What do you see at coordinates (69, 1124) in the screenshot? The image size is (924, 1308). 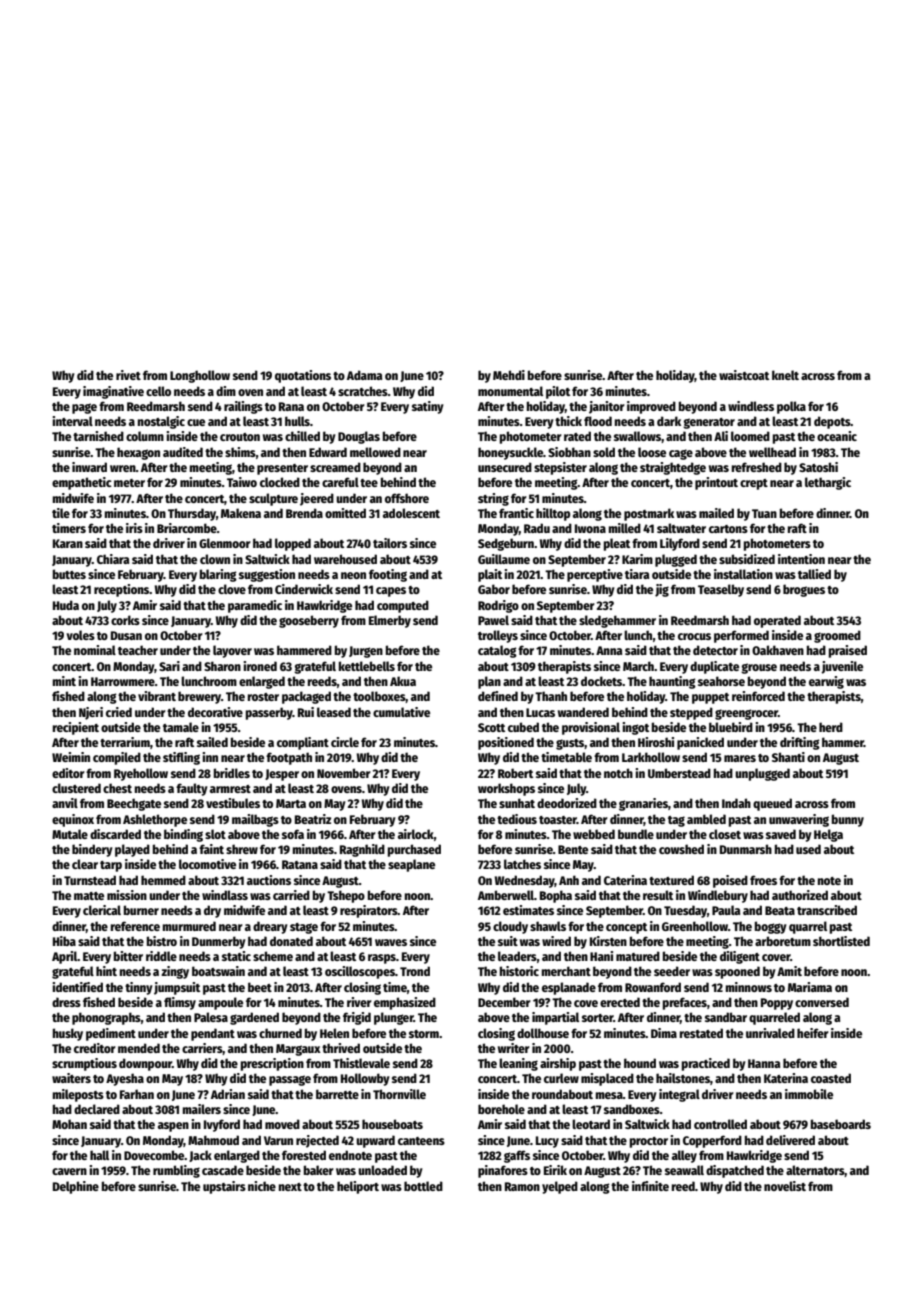 I see `Mohan` at bounding box center [69, 1124].
